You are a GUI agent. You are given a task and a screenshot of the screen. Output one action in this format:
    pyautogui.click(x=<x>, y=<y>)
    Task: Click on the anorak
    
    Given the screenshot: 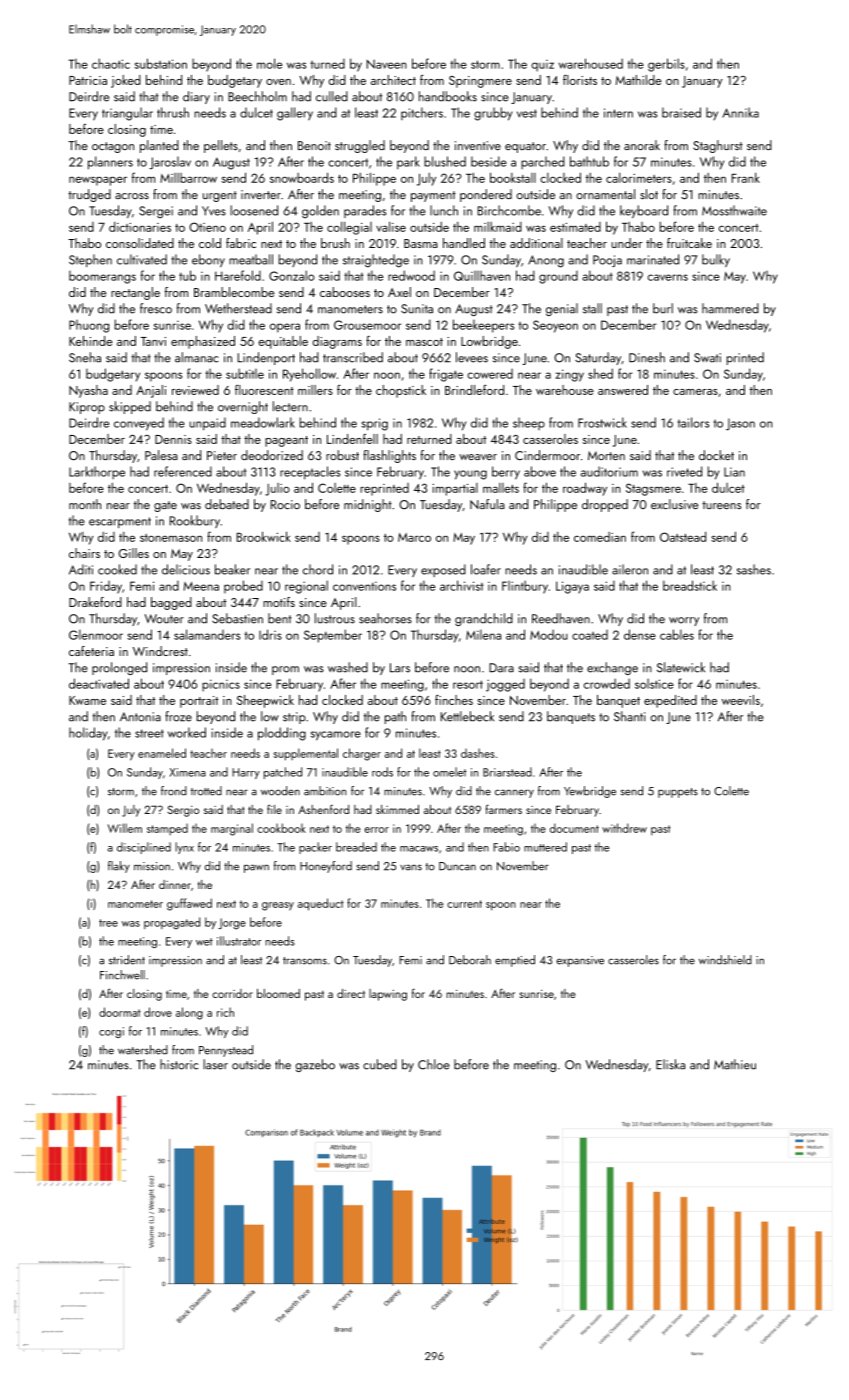 What is the action you would take?
    pyautogui.click(x=642, y=145)
